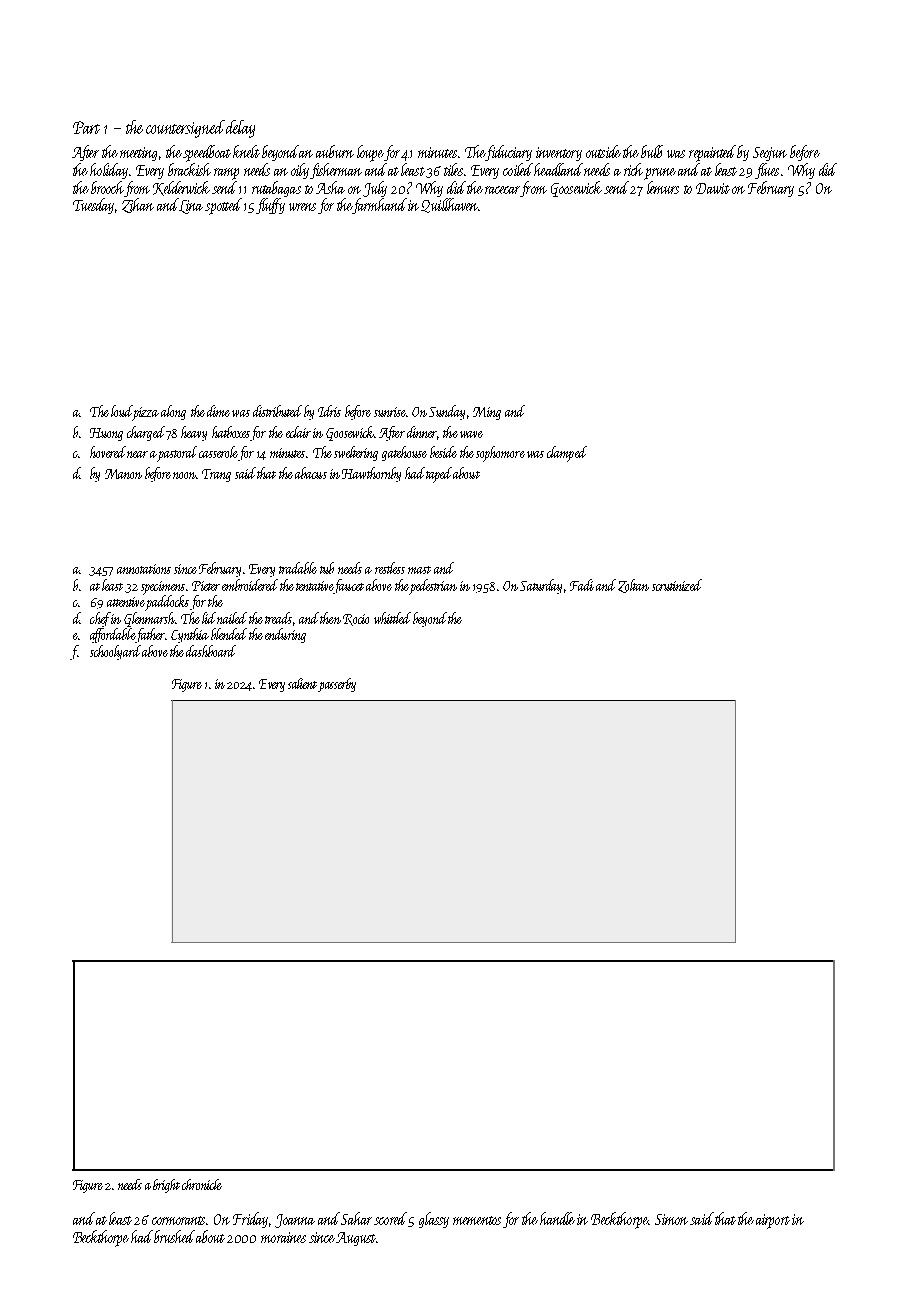 The image size is (908, 1316). Describe the element at coordinates (541, 586) in the page. I see `Saturday` at that location.
